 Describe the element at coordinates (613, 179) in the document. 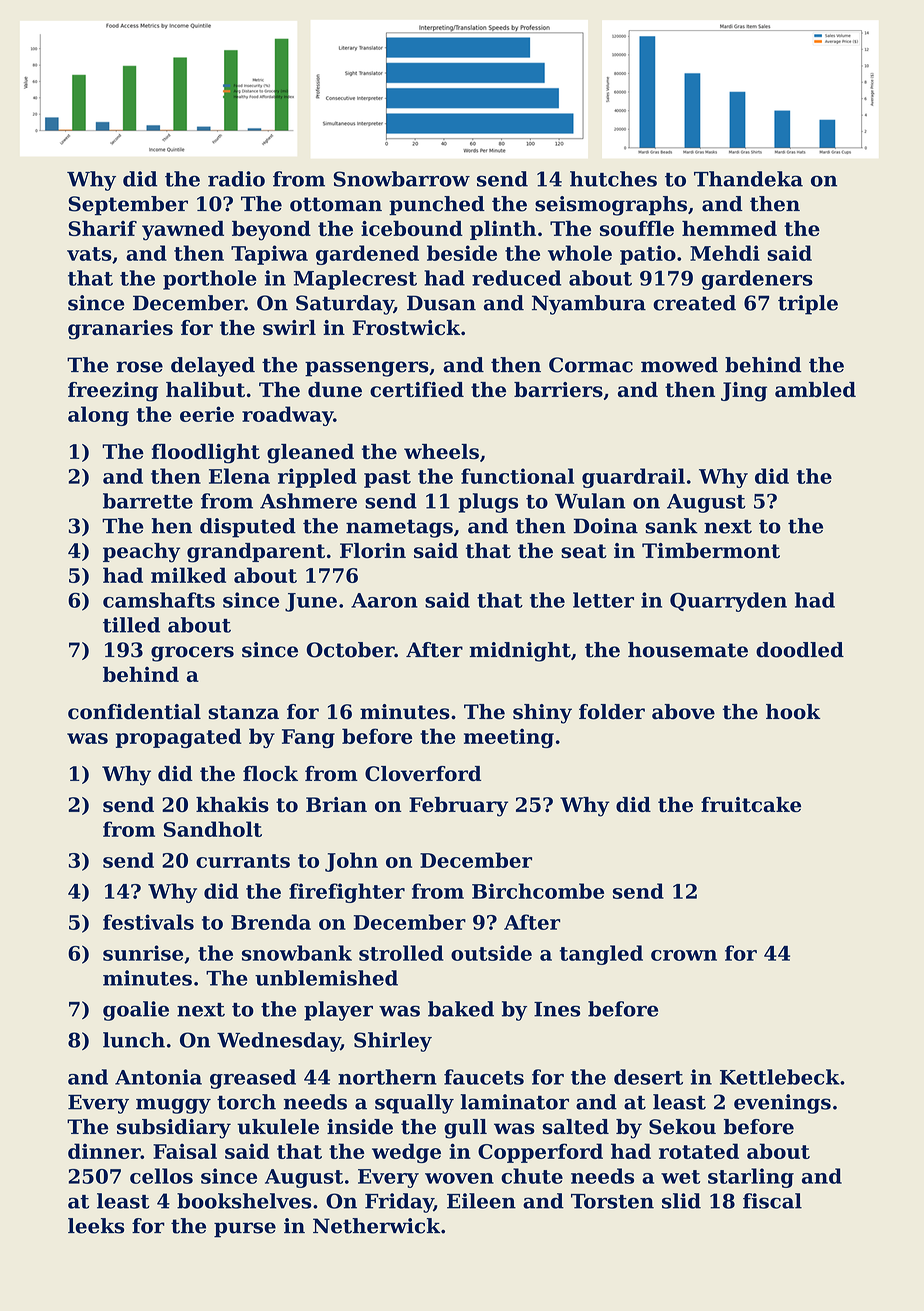

I see `hutches` at that location.
